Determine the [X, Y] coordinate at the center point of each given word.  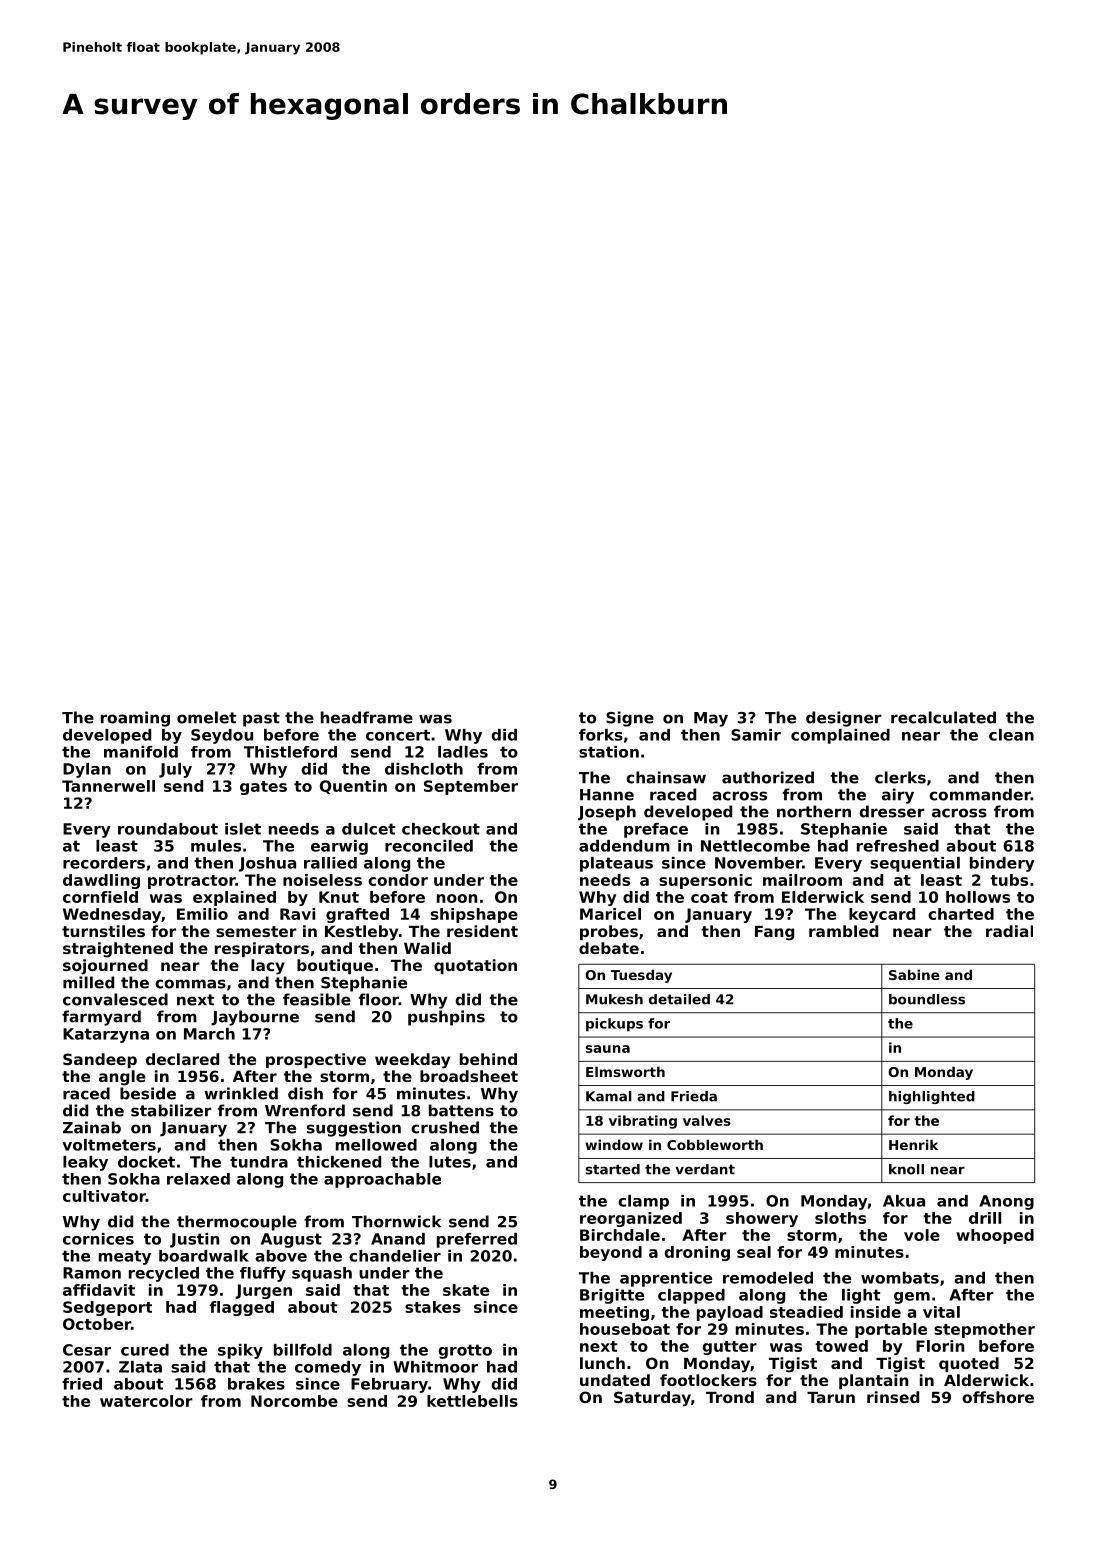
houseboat [625, 1329]
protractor [192, 882]
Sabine [914, 974]
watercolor [146, 1401]
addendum [624, 846]
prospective [316, 1060]
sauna [607, 1049]
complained [840, 736]
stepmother [984, 1330]
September [471, 787]
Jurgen [263, 1291]
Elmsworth [625, 1071]
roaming [135, 719]
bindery [1002, 864]
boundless [927, 999]
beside [148, 1093]
